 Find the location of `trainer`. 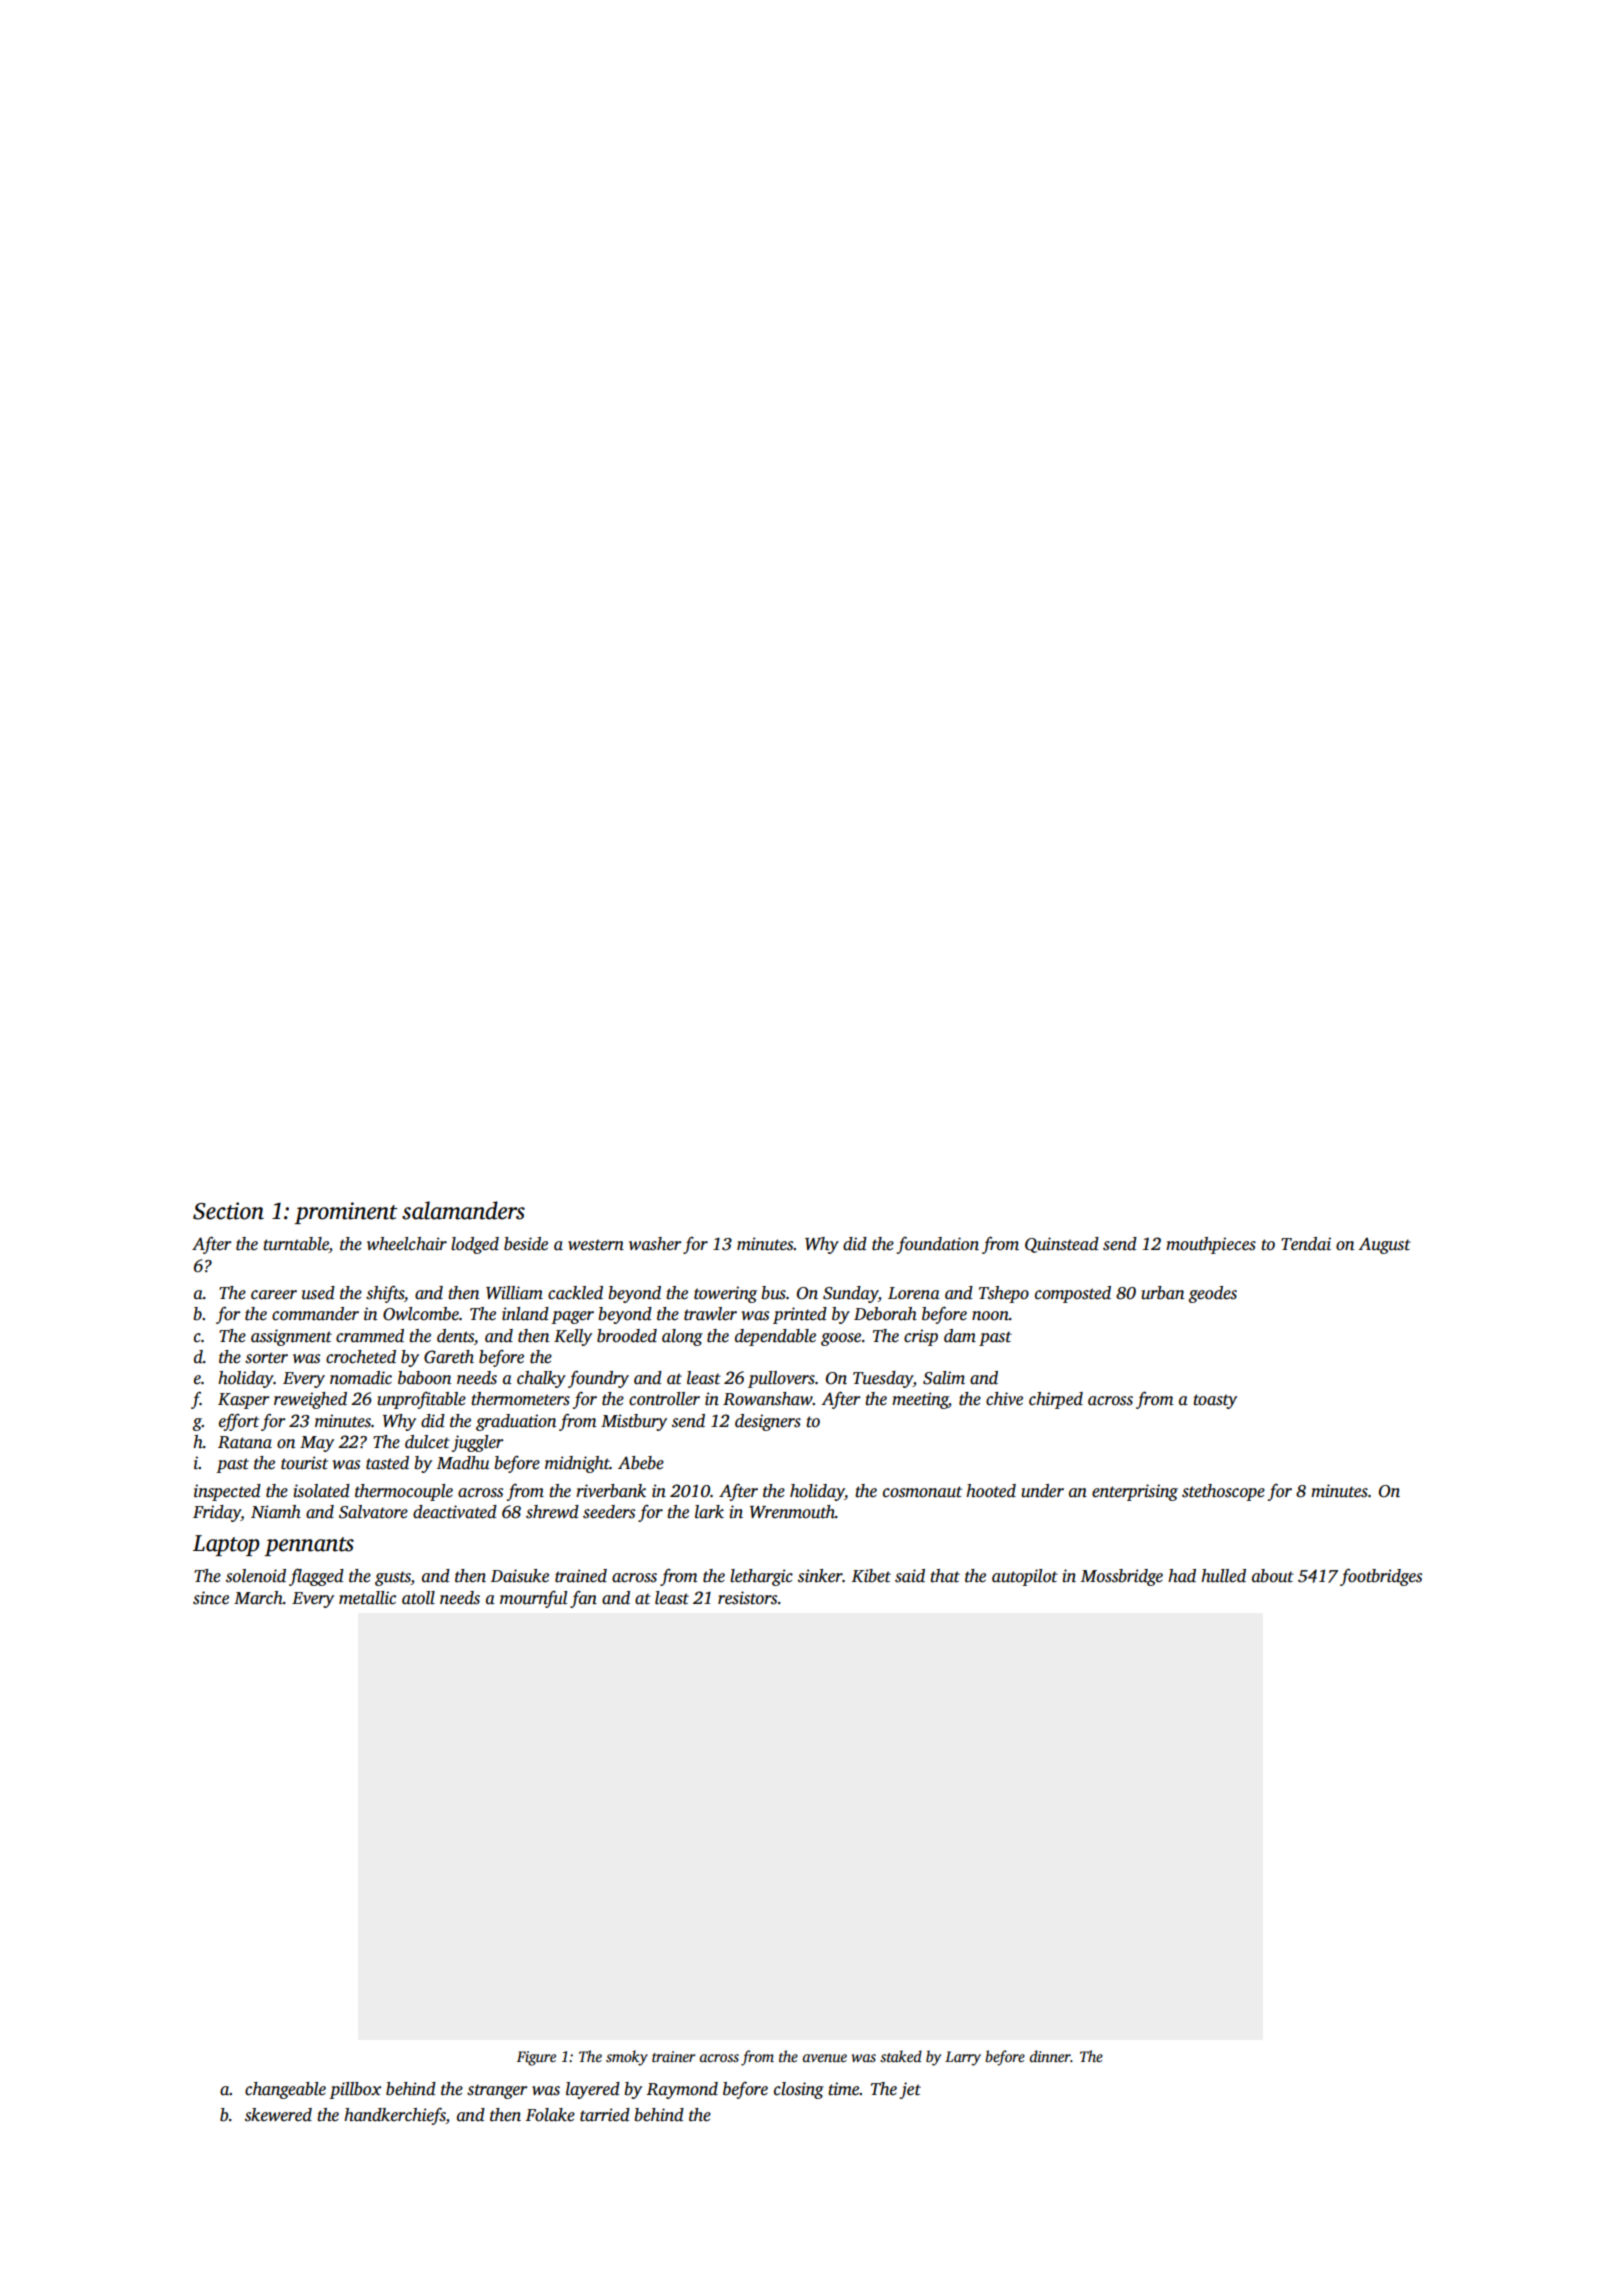

trainer is located at coordinates (674, 2056).
